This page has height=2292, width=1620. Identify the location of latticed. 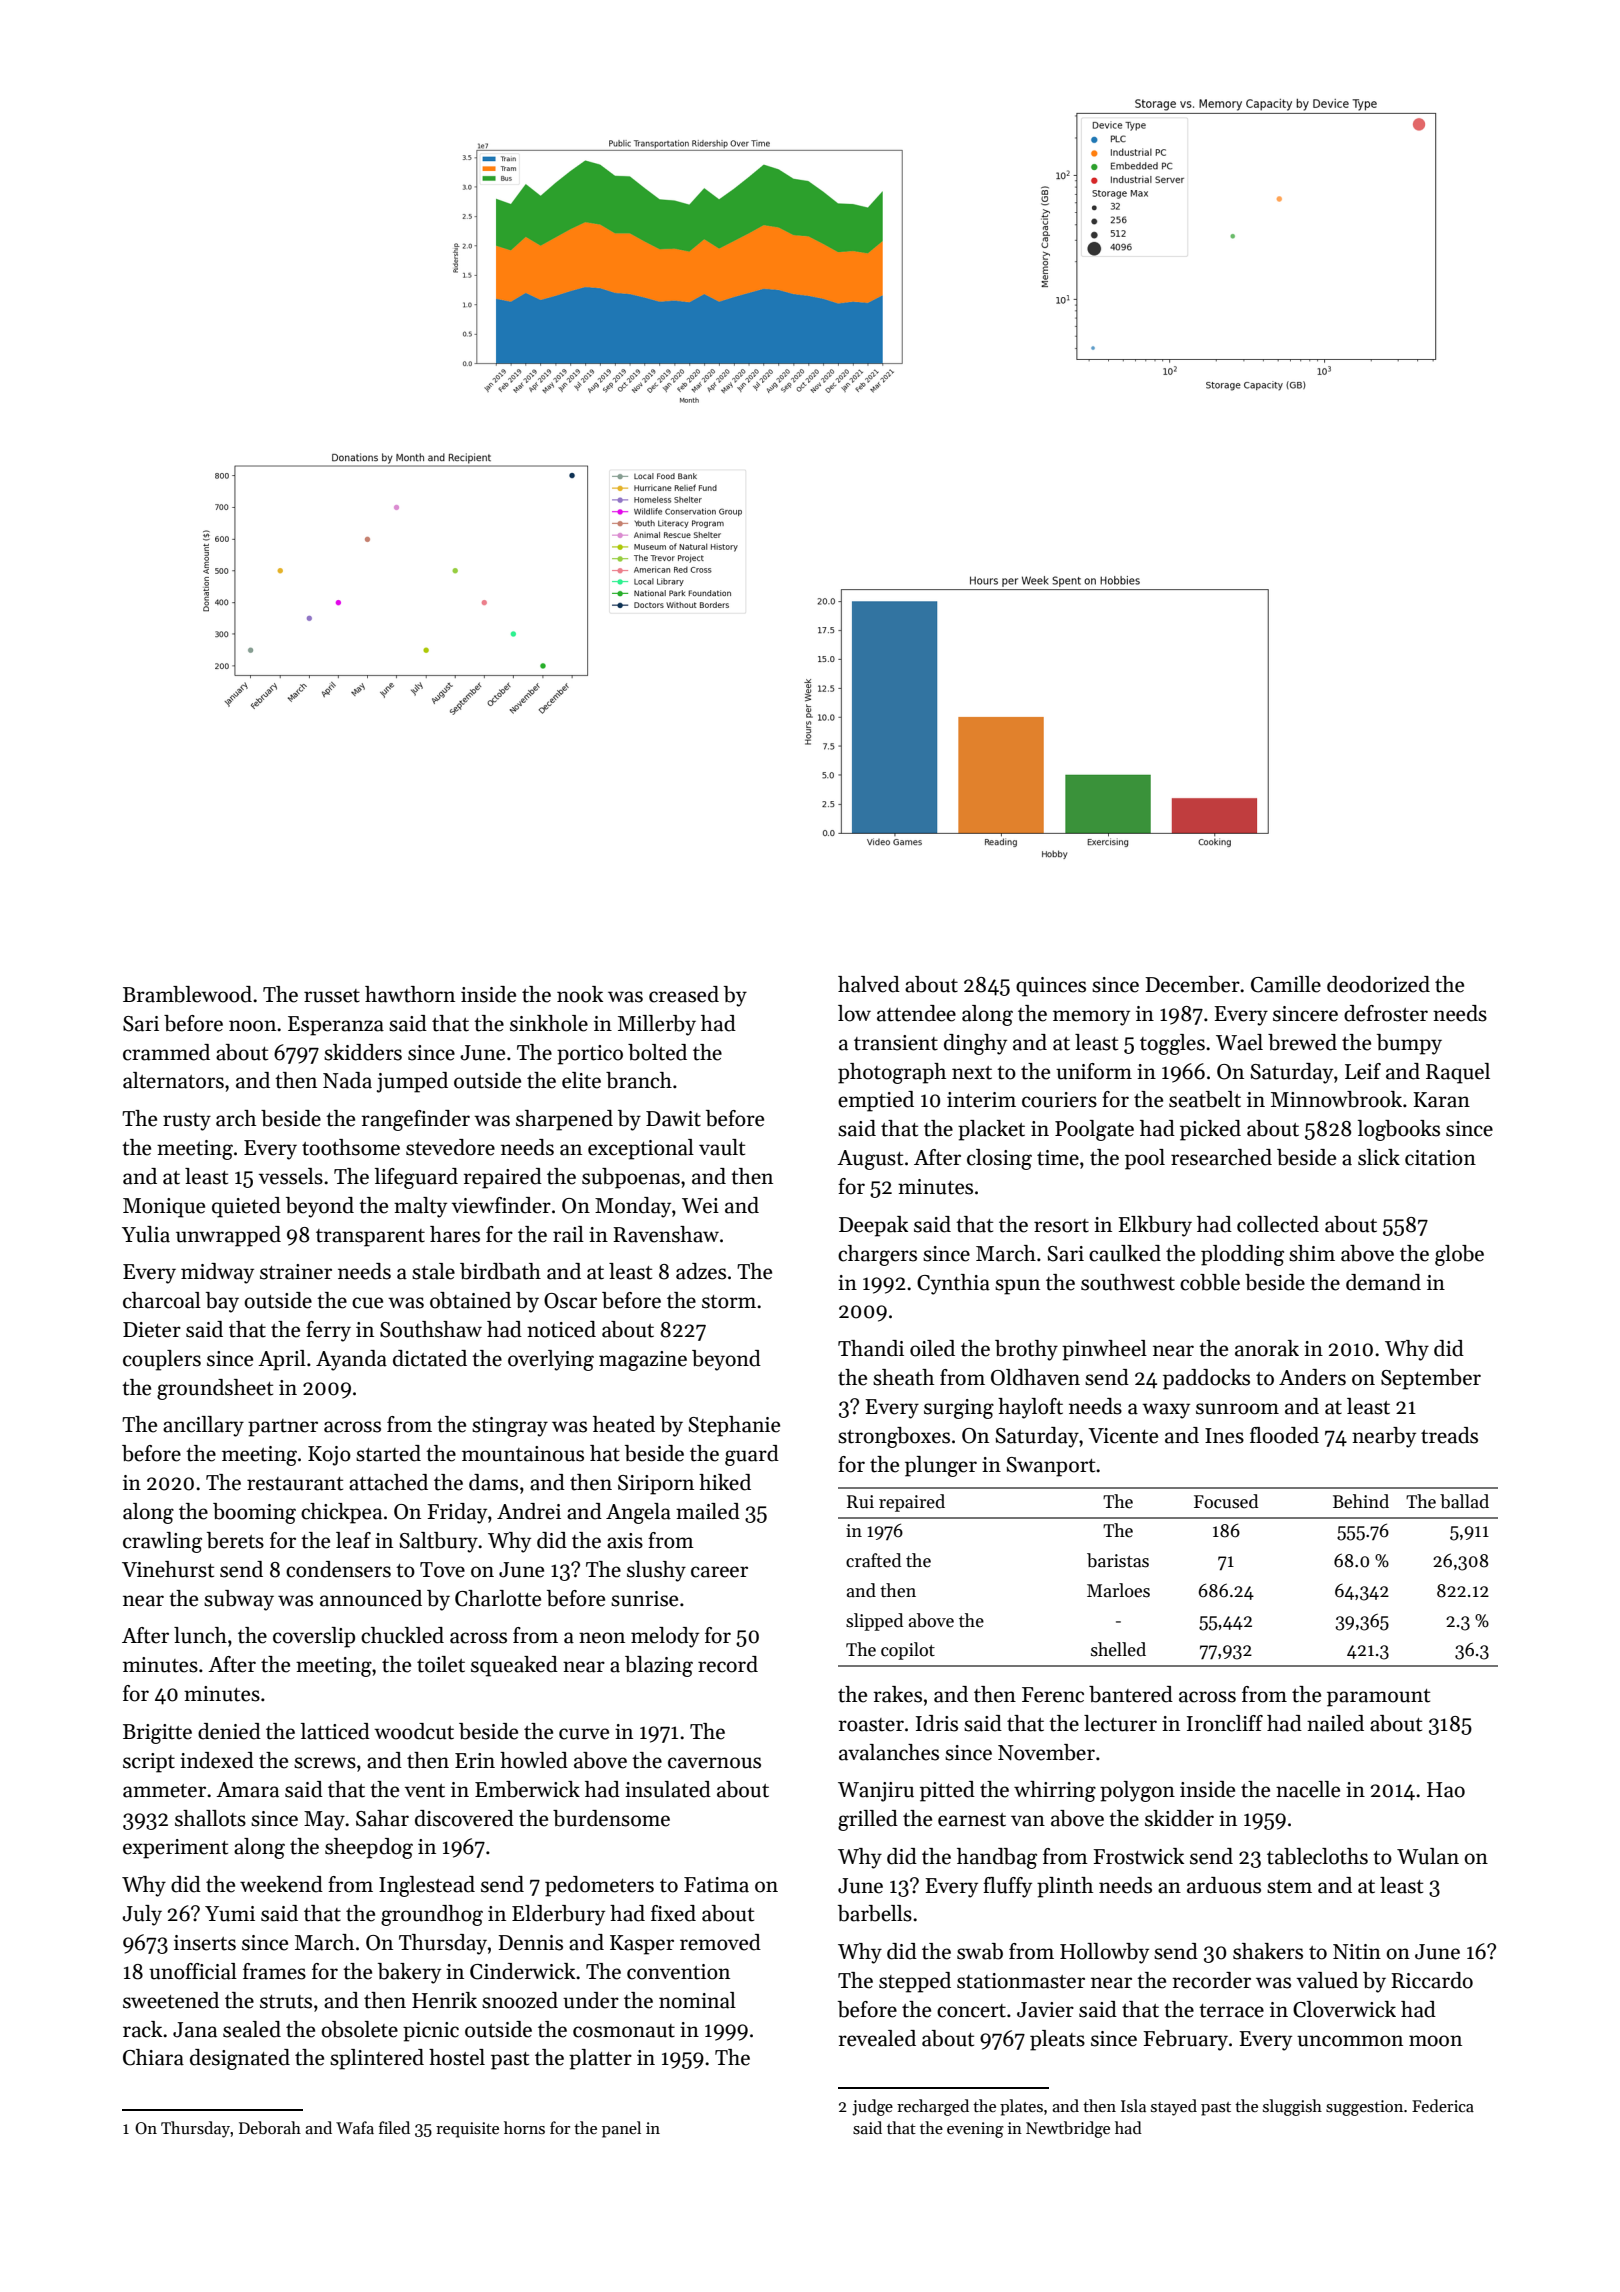
(335, 1731).
